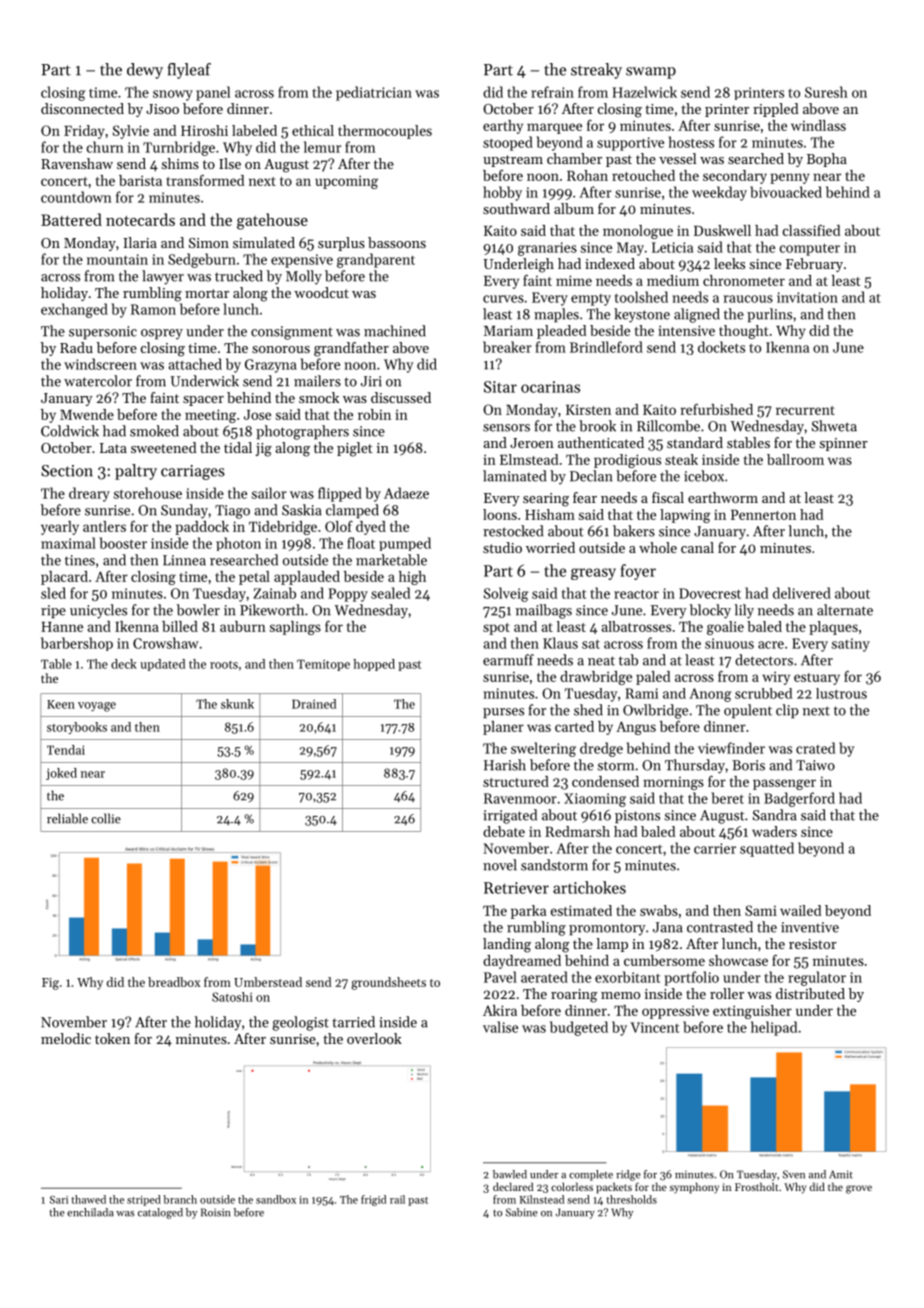 The width and height of the document is (924, 1308). What do you see at coordinates (627, 977) in the document?
I see `exorbitant` at bounding box center [627, 977].
